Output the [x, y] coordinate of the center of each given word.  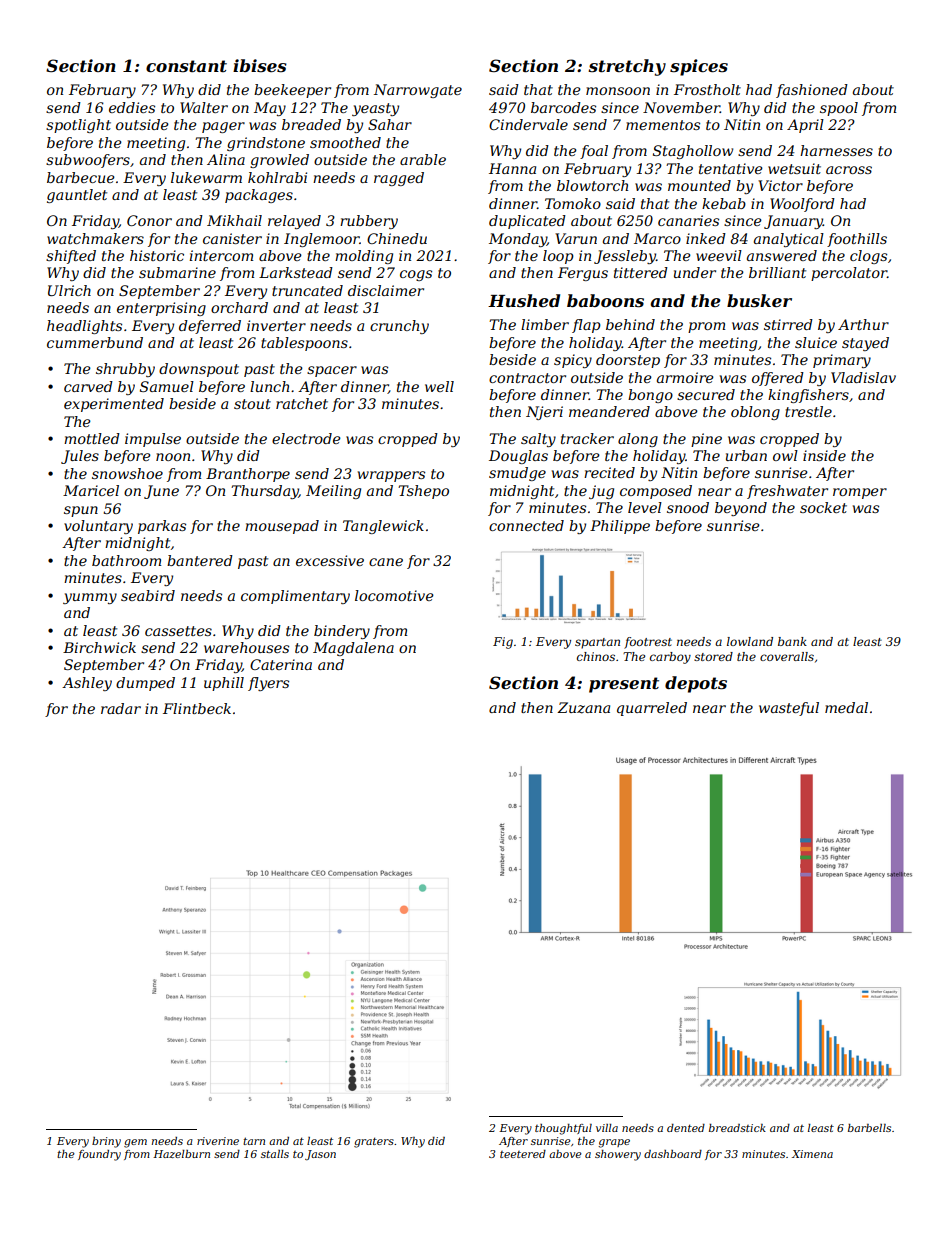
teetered [523, 1154]
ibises [260, 65]
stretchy [627, 67]
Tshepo [423, 492]
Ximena [812, 1154]
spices [699, 67]
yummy [90, 598]
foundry [99, 1155]
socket [823, 507]
